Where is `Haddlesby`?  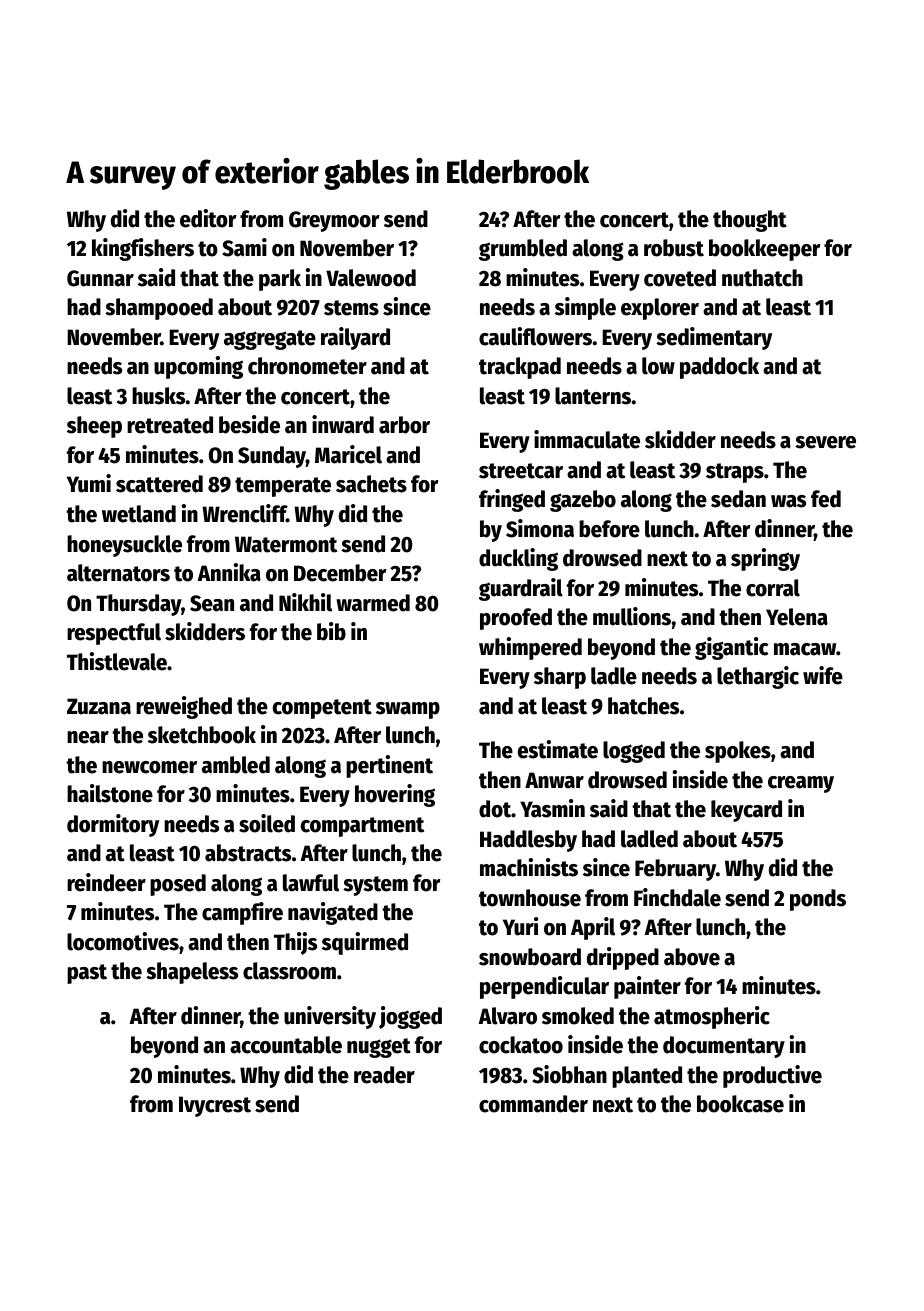 Haddlesby is located at coordinates (528, 841).
